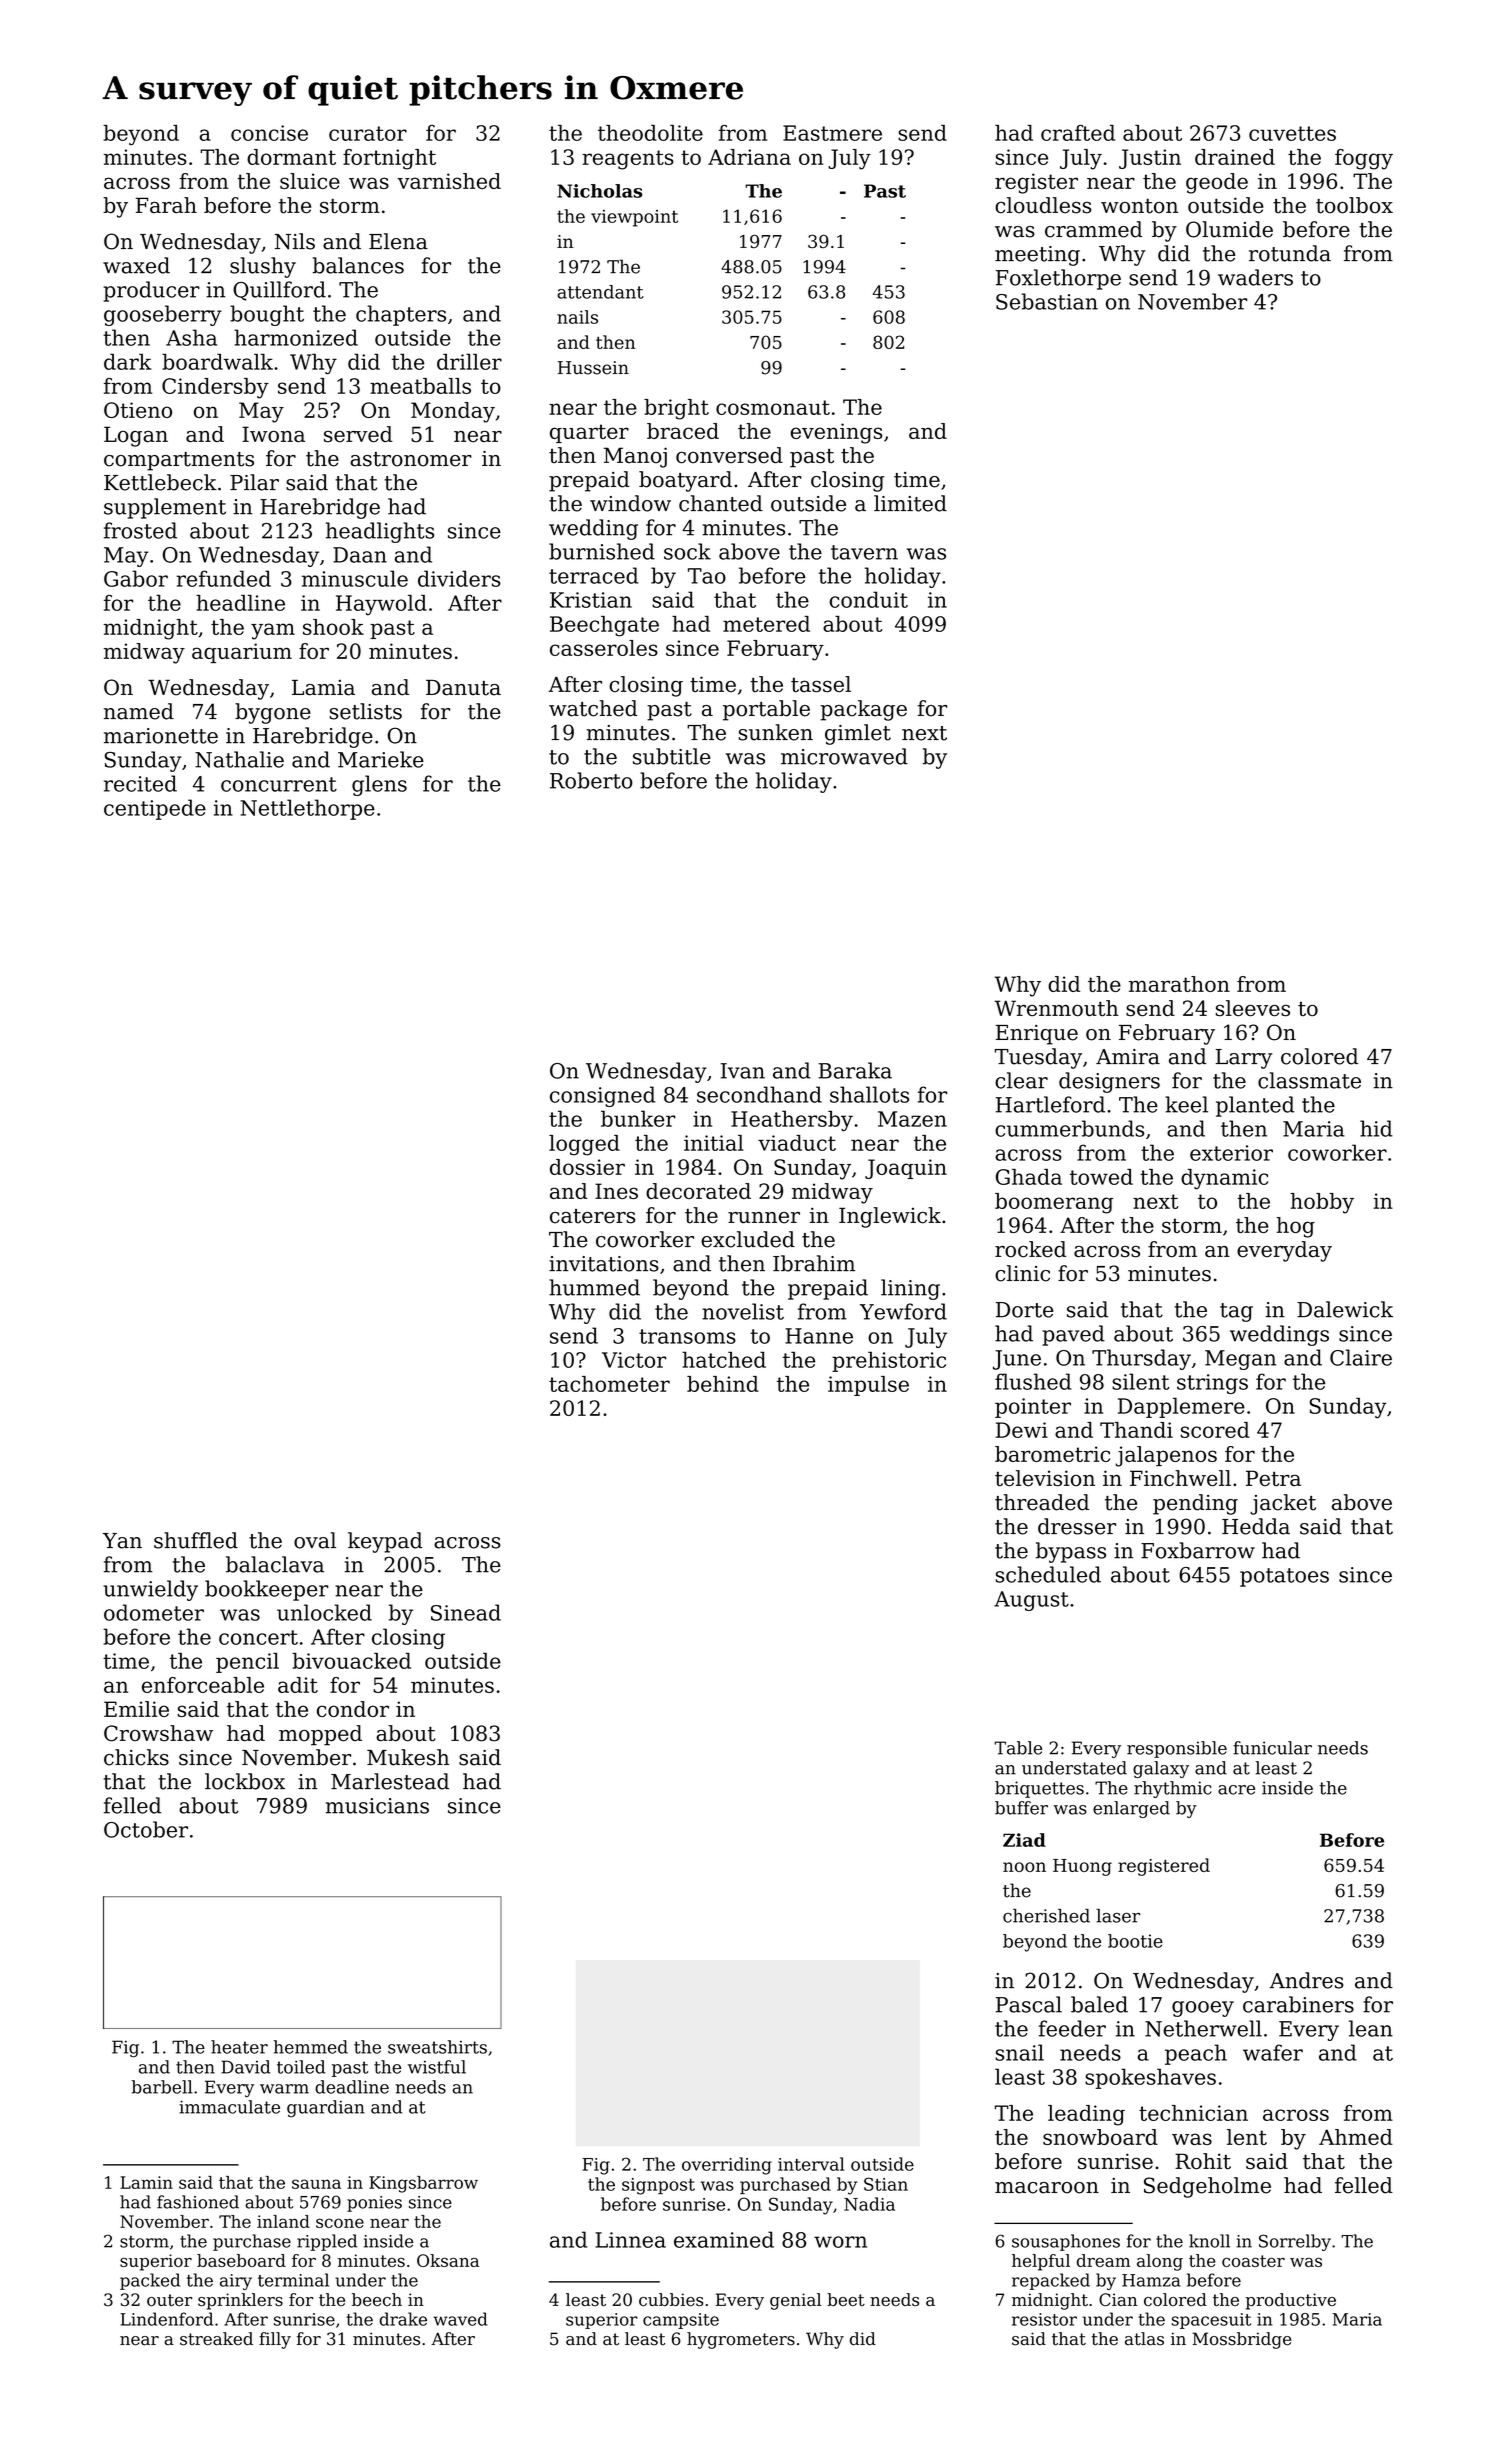 This screenshot has height=2464, width=1496. What do you see at coordinates (316, 2184) in the screenshot?
I see `sauna` at bounding box center [316, 2184].
